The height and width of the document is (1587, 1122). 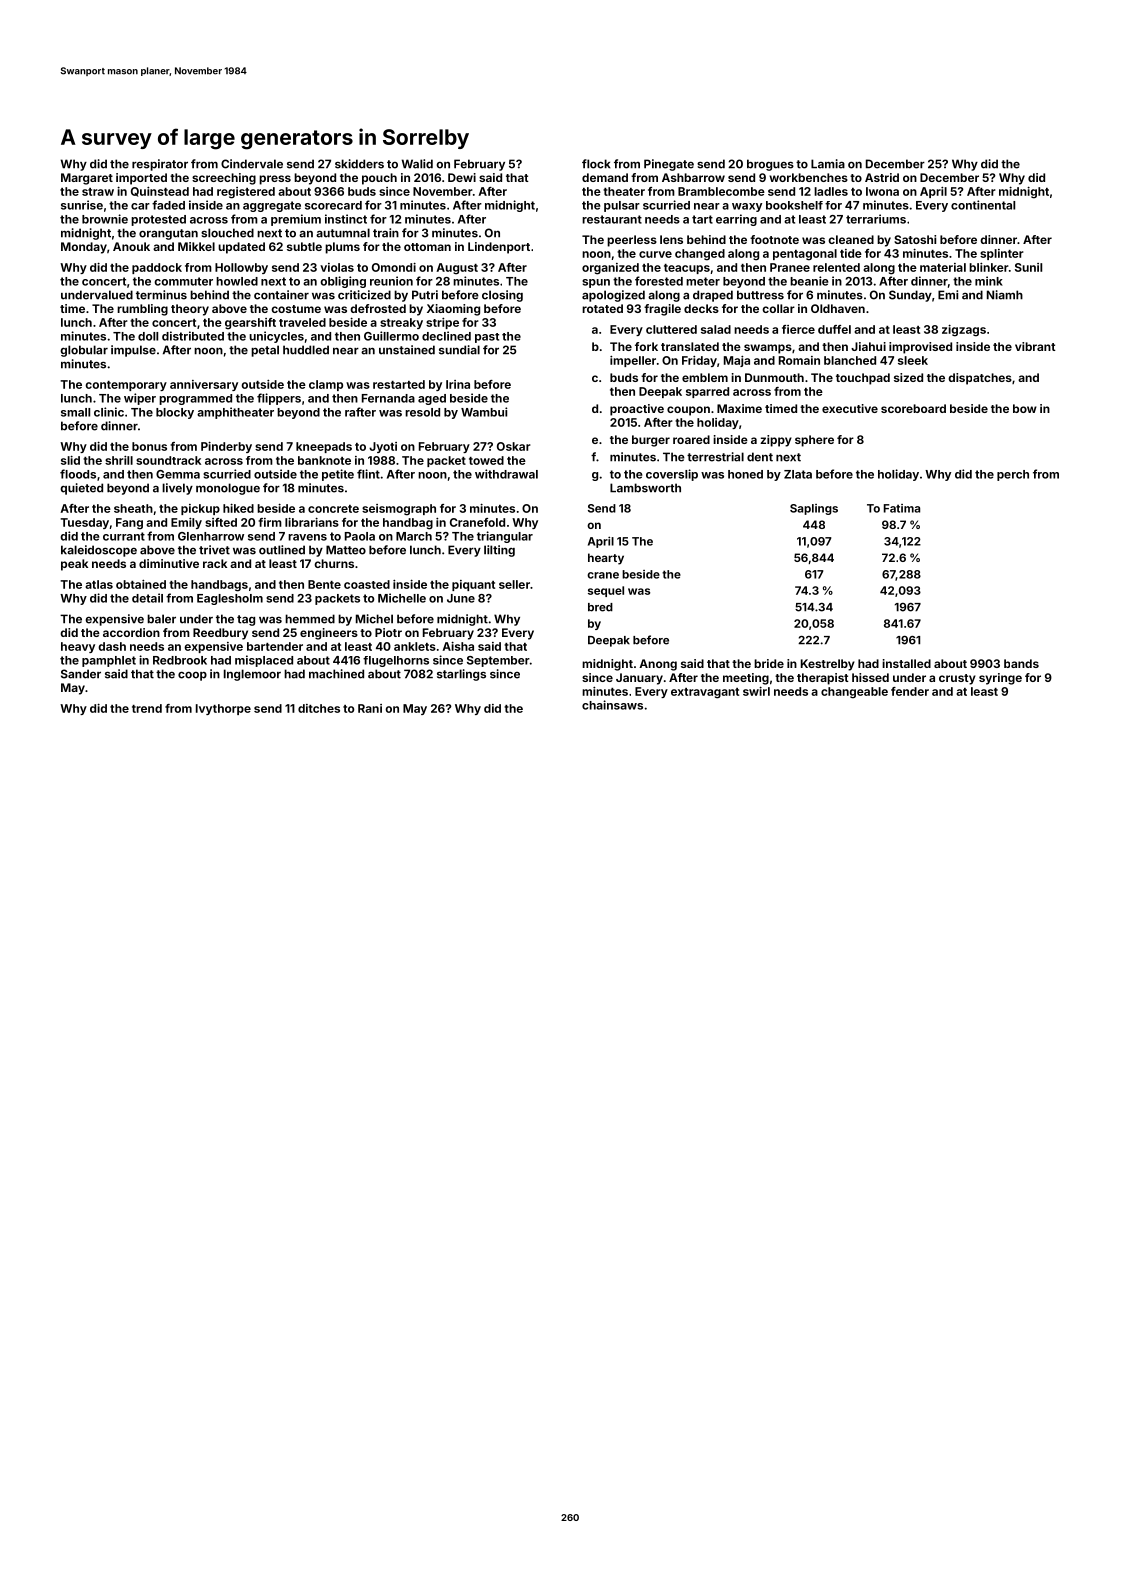 I want to click on Mikkel, so click(x=196, y=246).
